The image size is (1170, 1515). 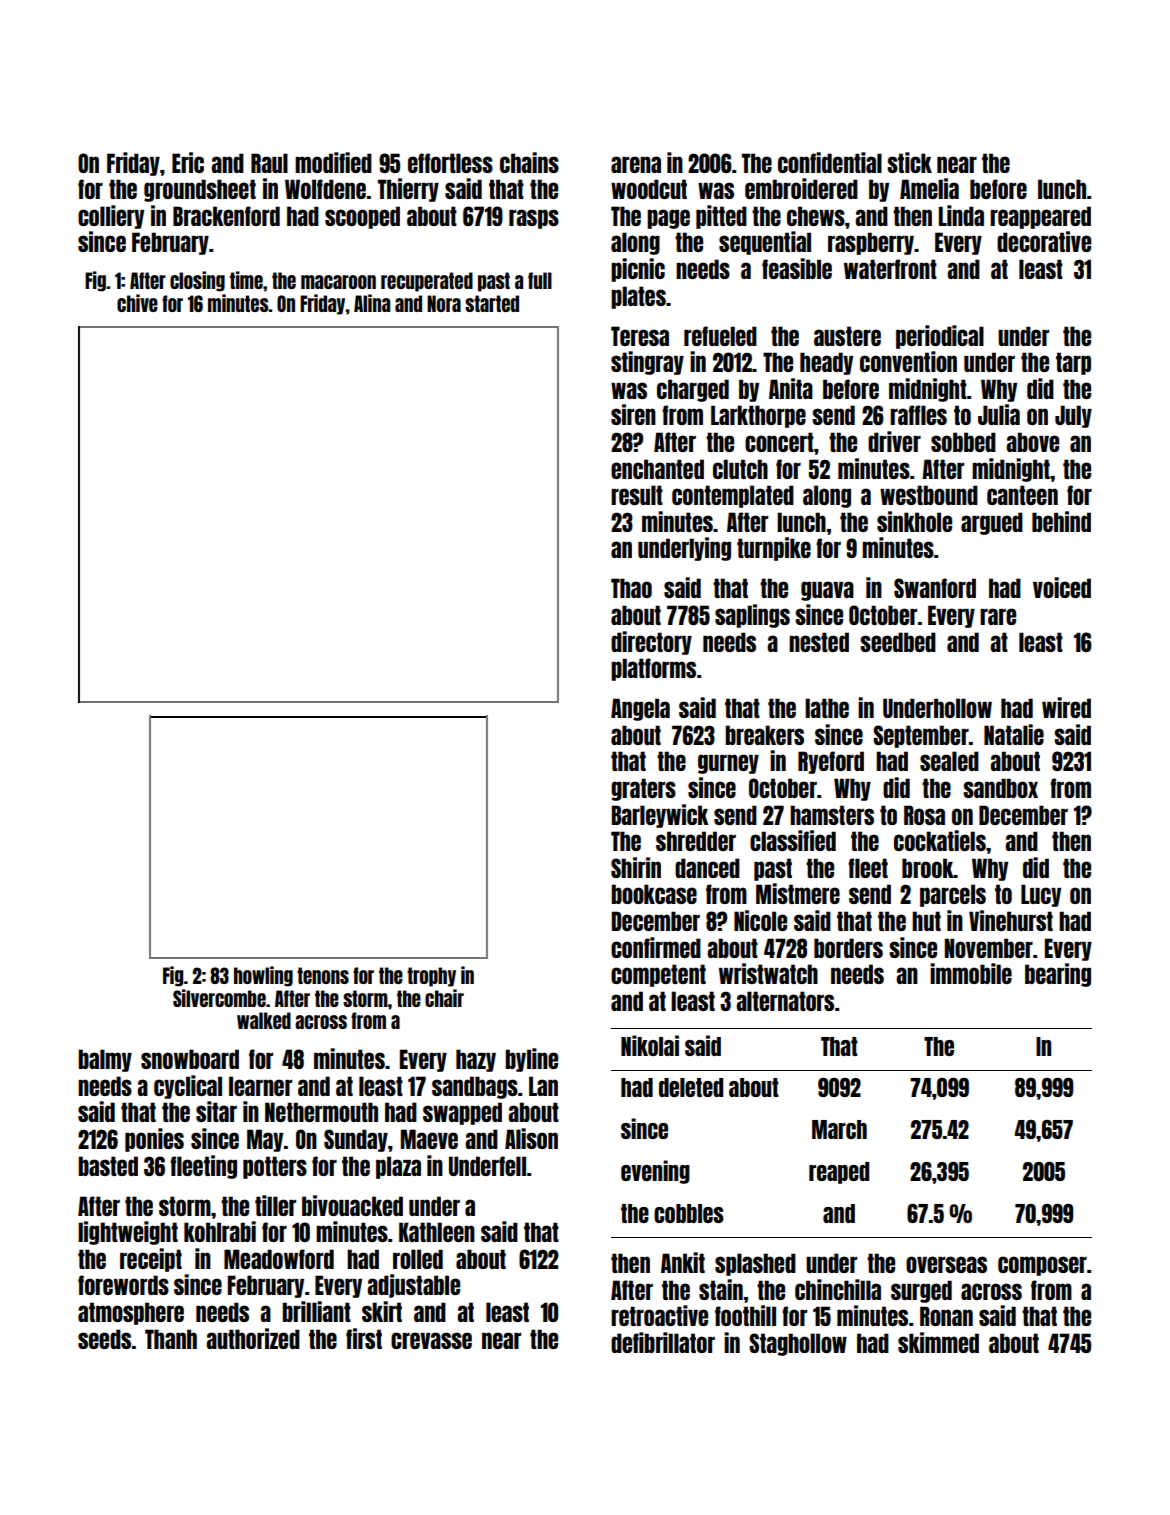 What do you see at coordinates (216, 1111) in the screenshot?
I see `sitar` at bounding box center [216, 1111].
